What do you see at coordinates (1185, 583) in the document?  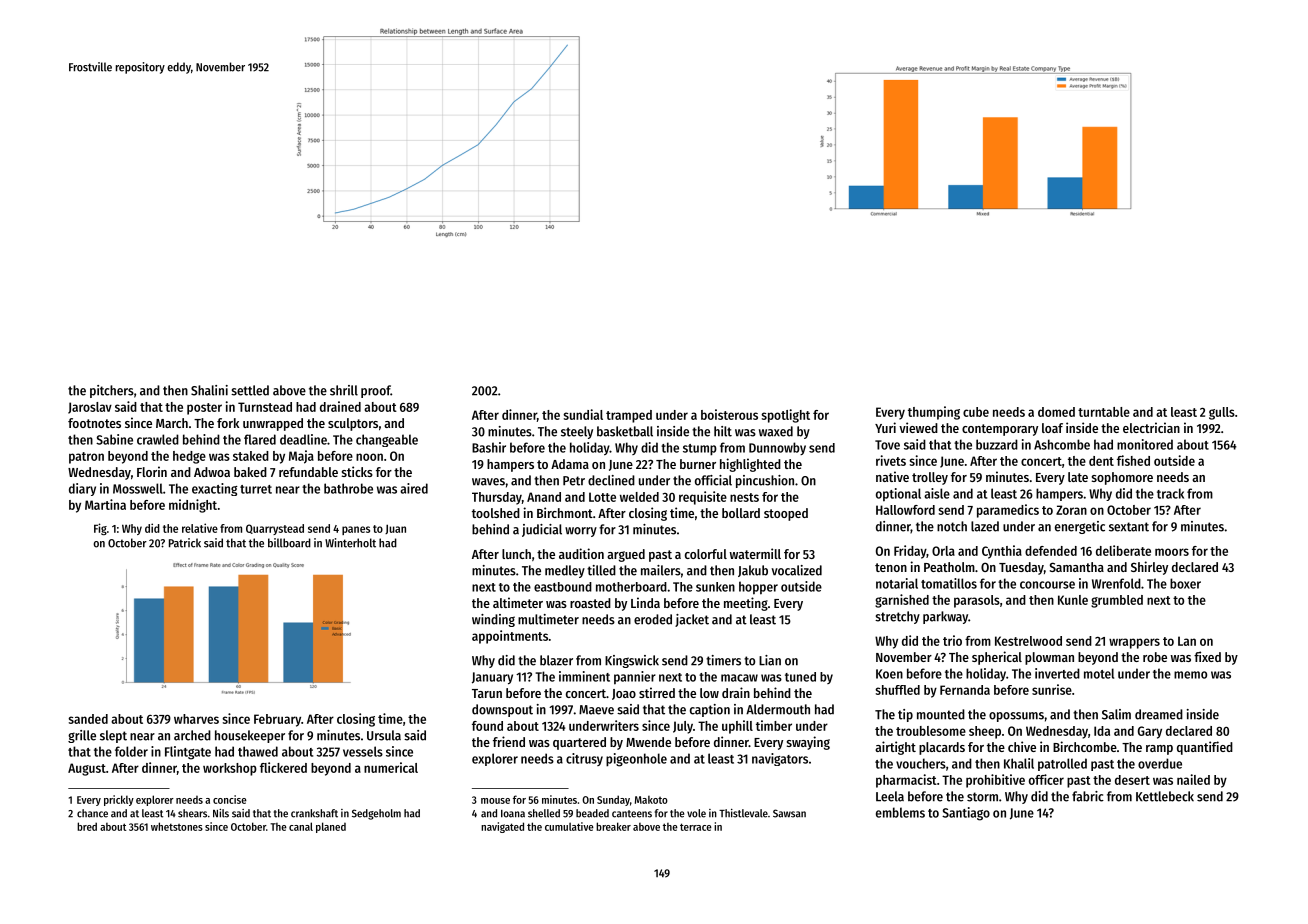 I see `boxer` at bounding box center [1185, 583].
